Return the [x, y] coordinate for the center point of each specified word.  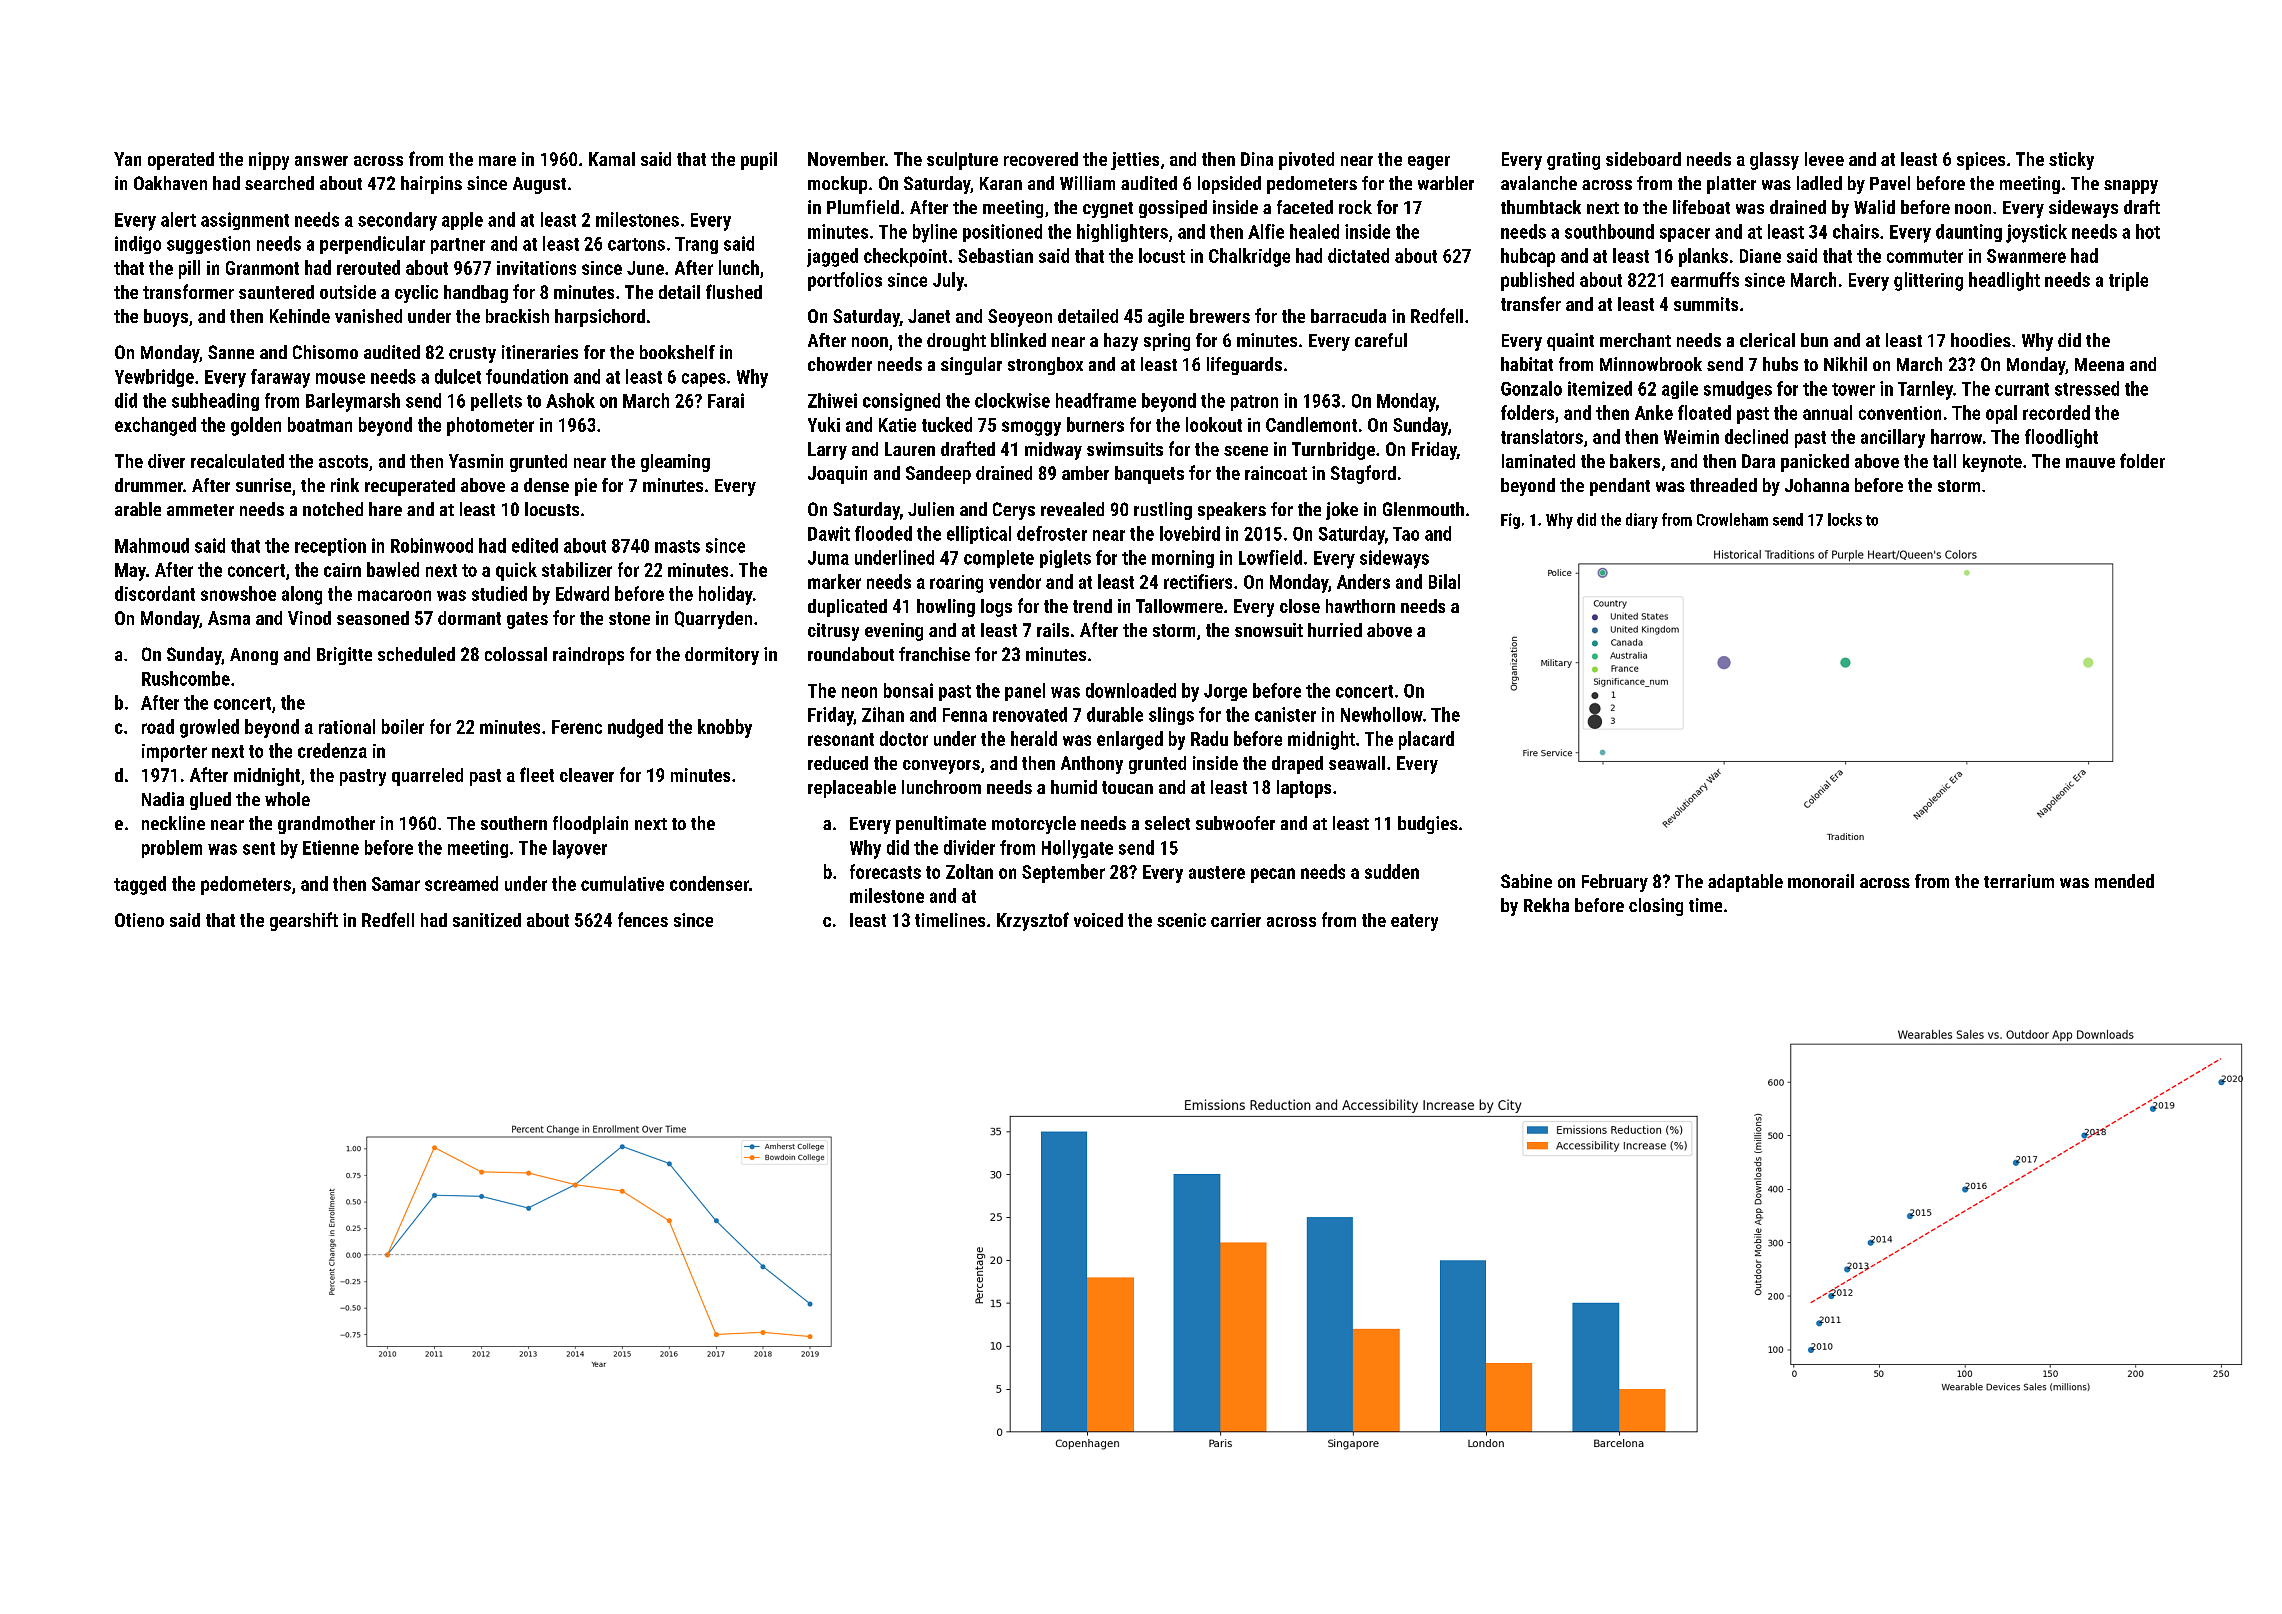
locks [1845, 519]
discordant [155, 593]
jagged [832, 257]
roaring [956, 584]
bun [1814, 340]
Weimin [1691, 437]
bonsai [908, 690]
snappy [2131, 187]
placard [1426, 740]
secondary [397, 221]
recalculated [237, 461]
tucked [947, 424]
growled [209, 728]
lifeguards [1244, 366]
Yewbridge [154, 378]
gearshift [304, 921]
